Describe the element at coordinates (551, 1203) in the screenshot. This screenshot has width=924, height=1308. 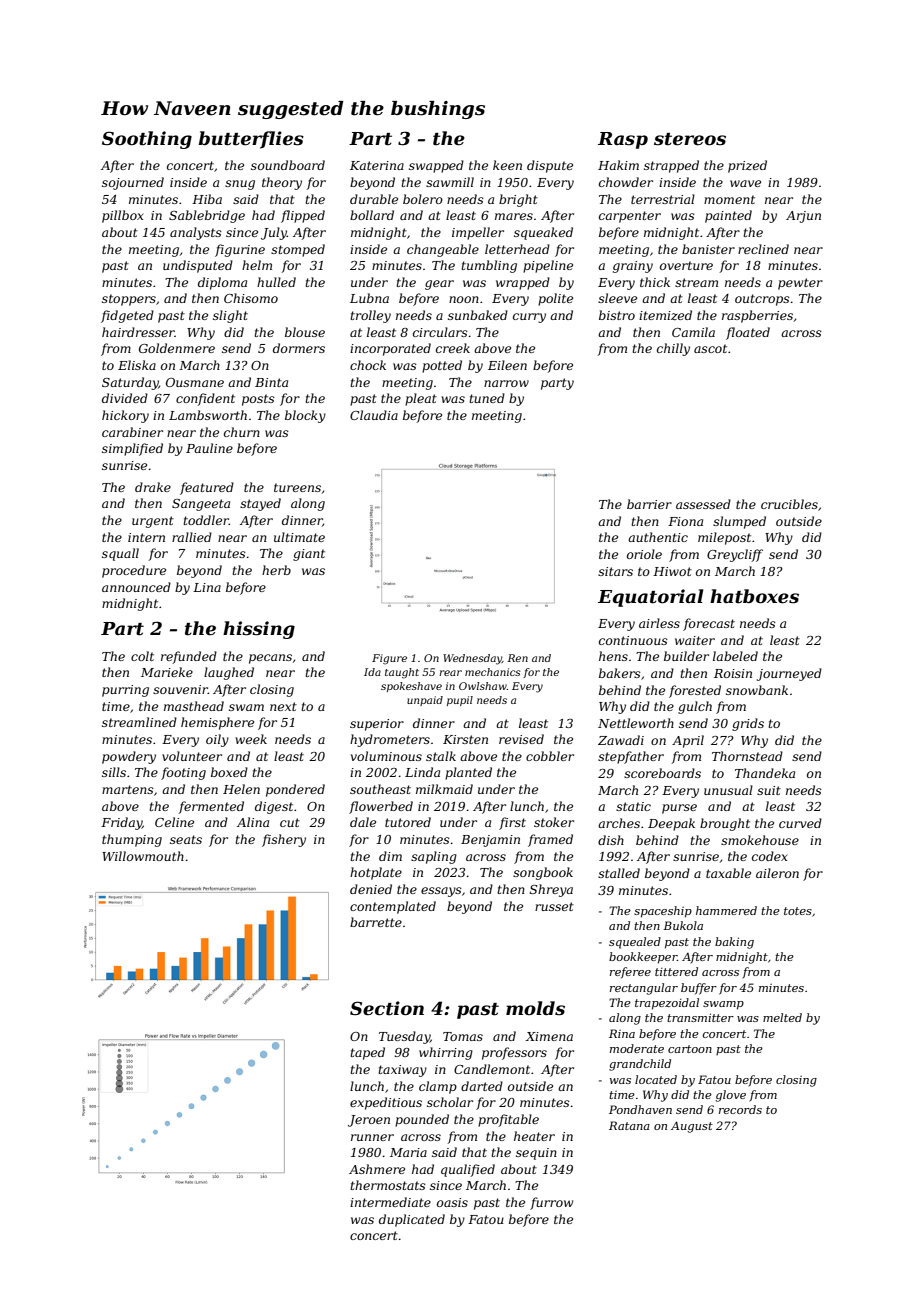
I see `furrow` at that location.
